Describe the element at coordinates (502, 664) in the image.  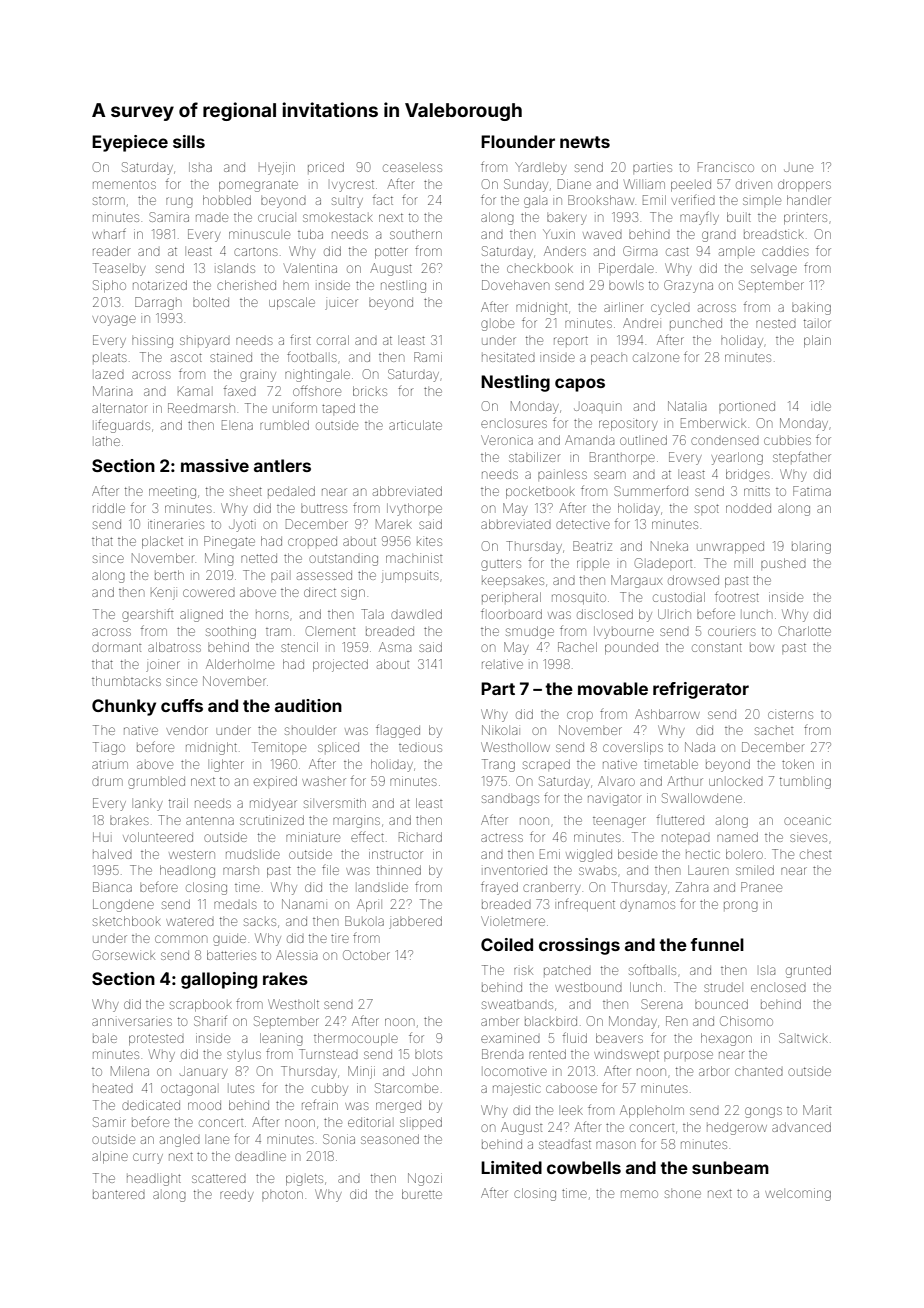
I see `relative` at that location.
